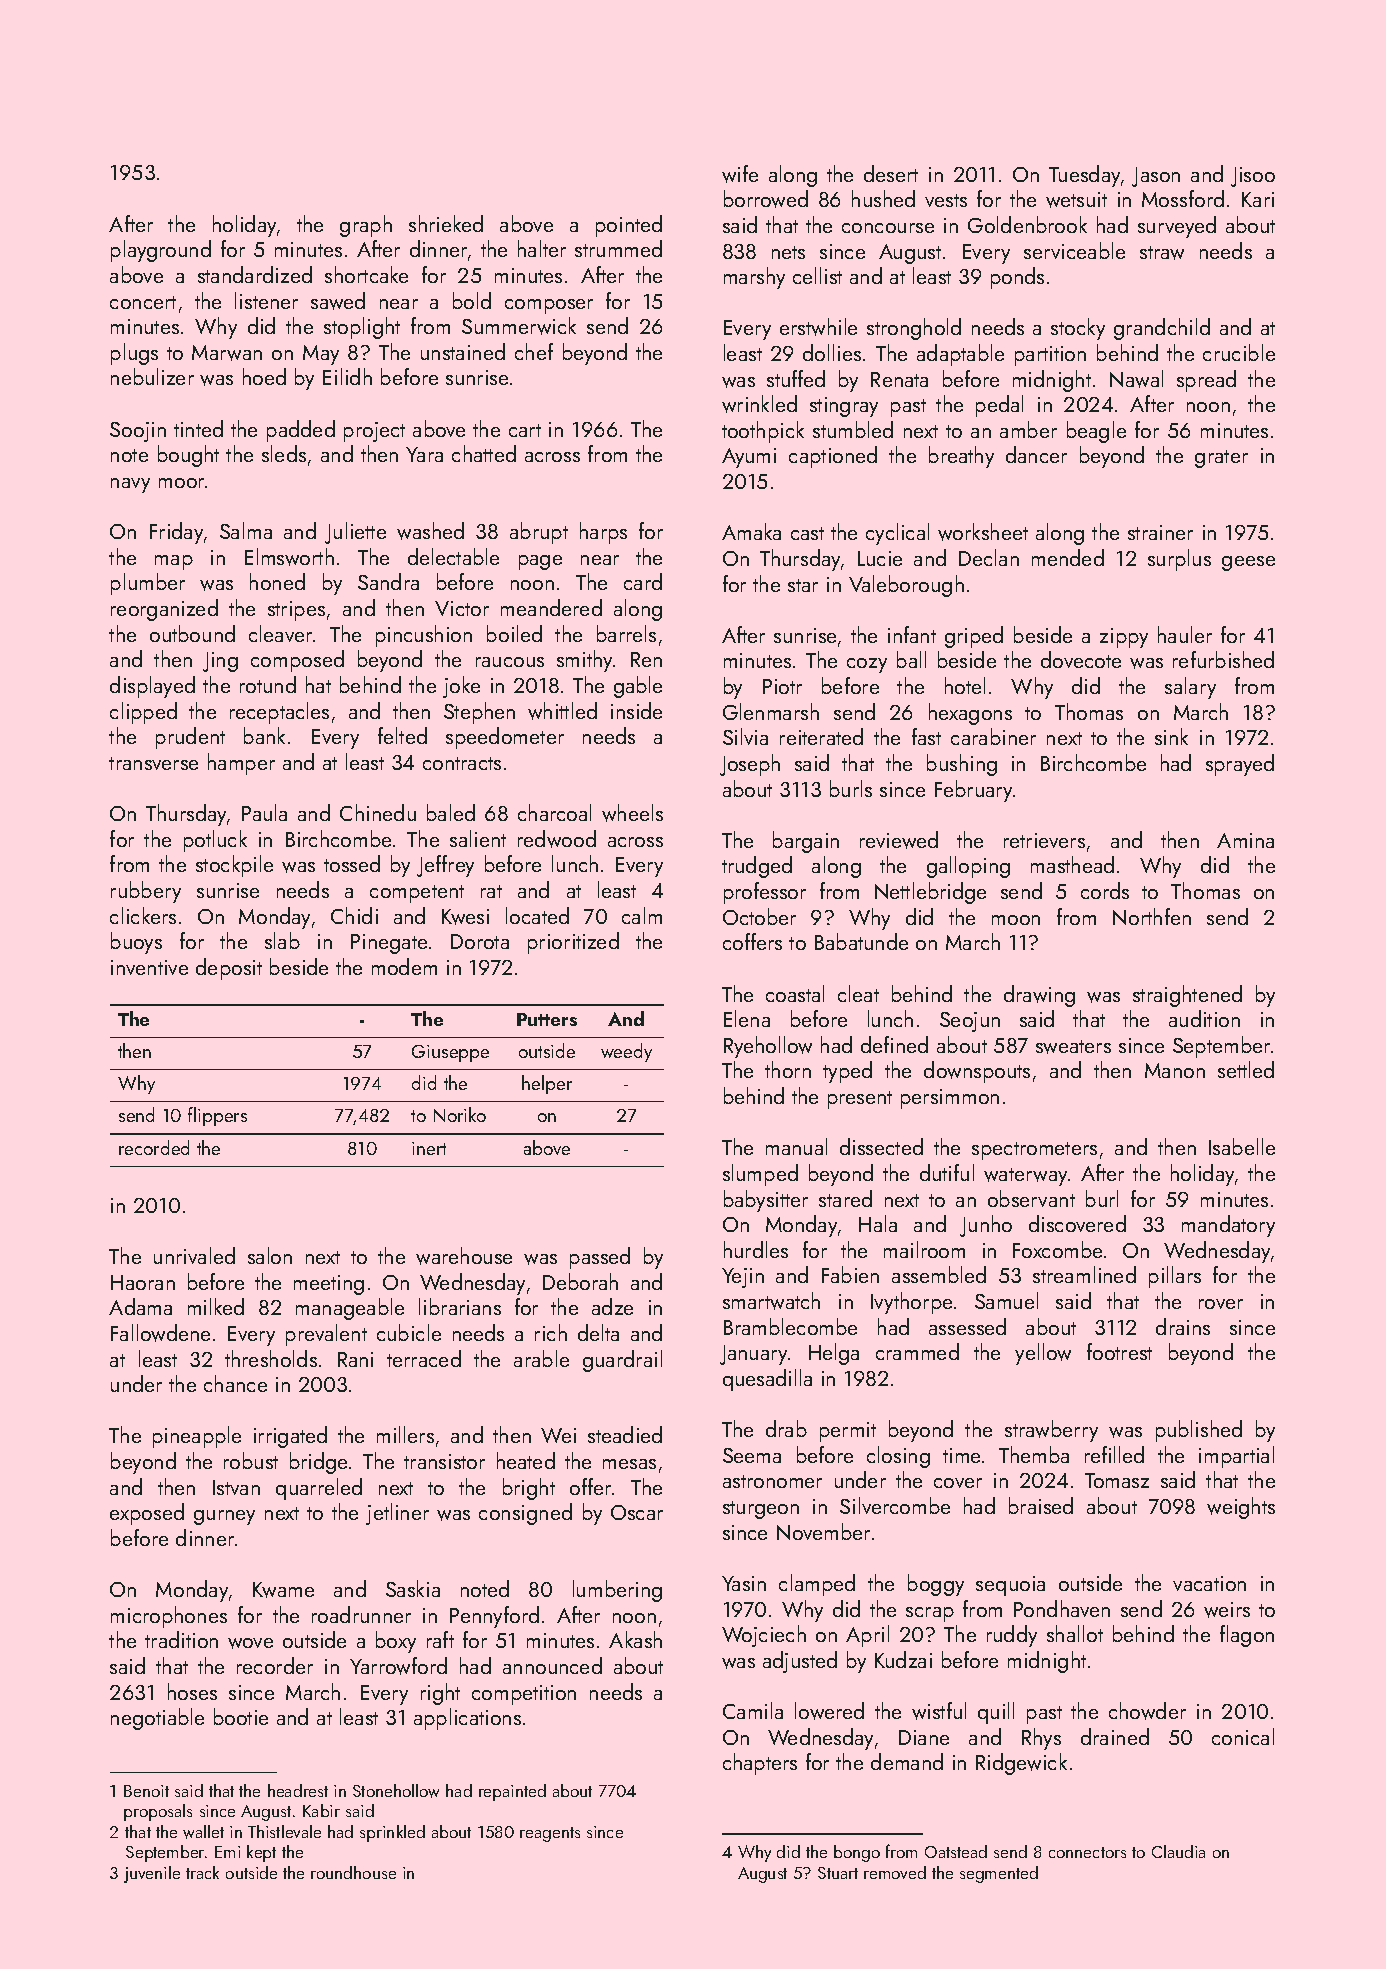 This page has height=1969, width=1386. Describe the element at coordinates (759, 916) in the page. I see `October` at that location.
